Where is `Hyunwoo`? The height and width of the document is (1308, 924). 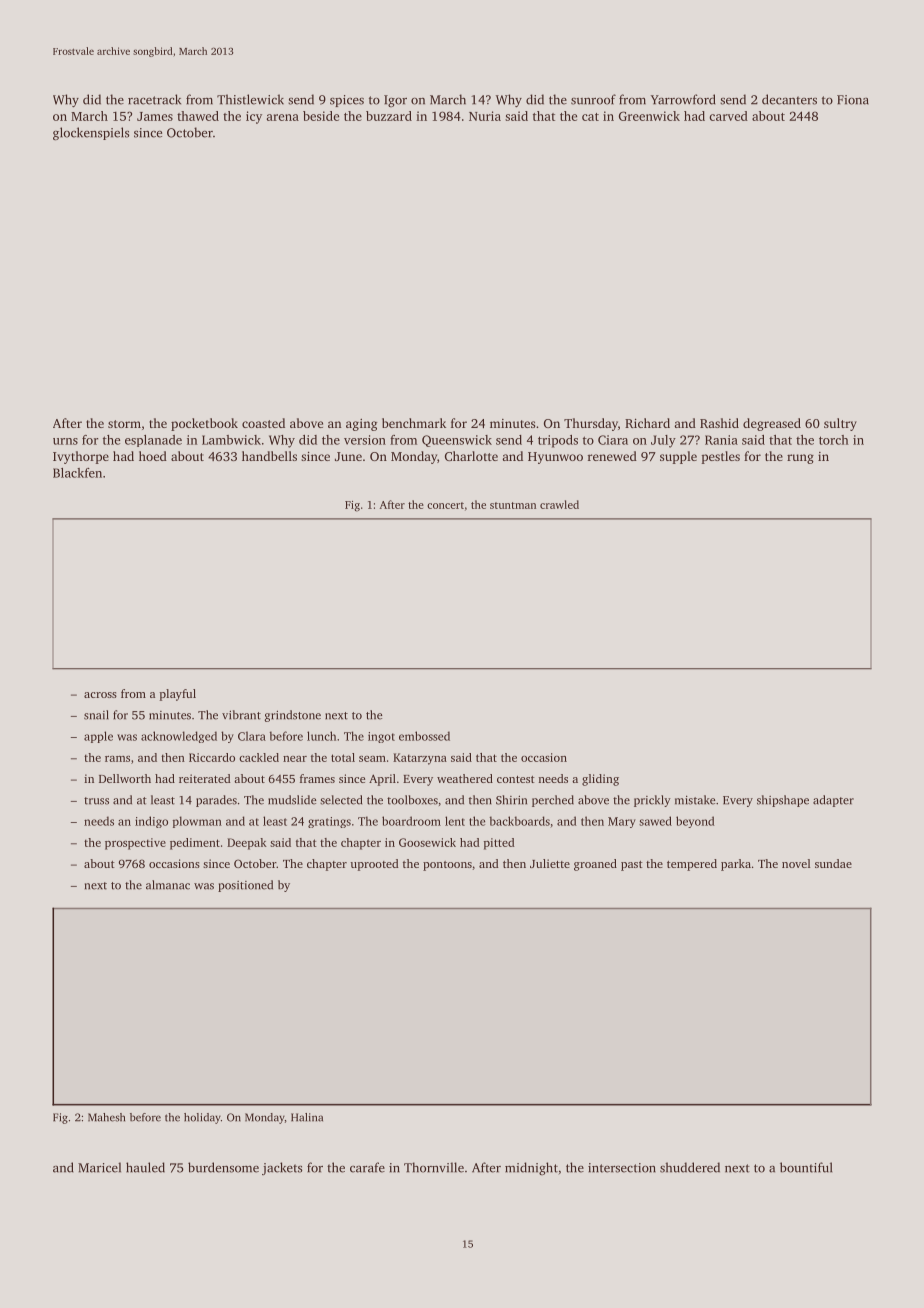 Hyunwoo is located at coordinates (555, 458).
